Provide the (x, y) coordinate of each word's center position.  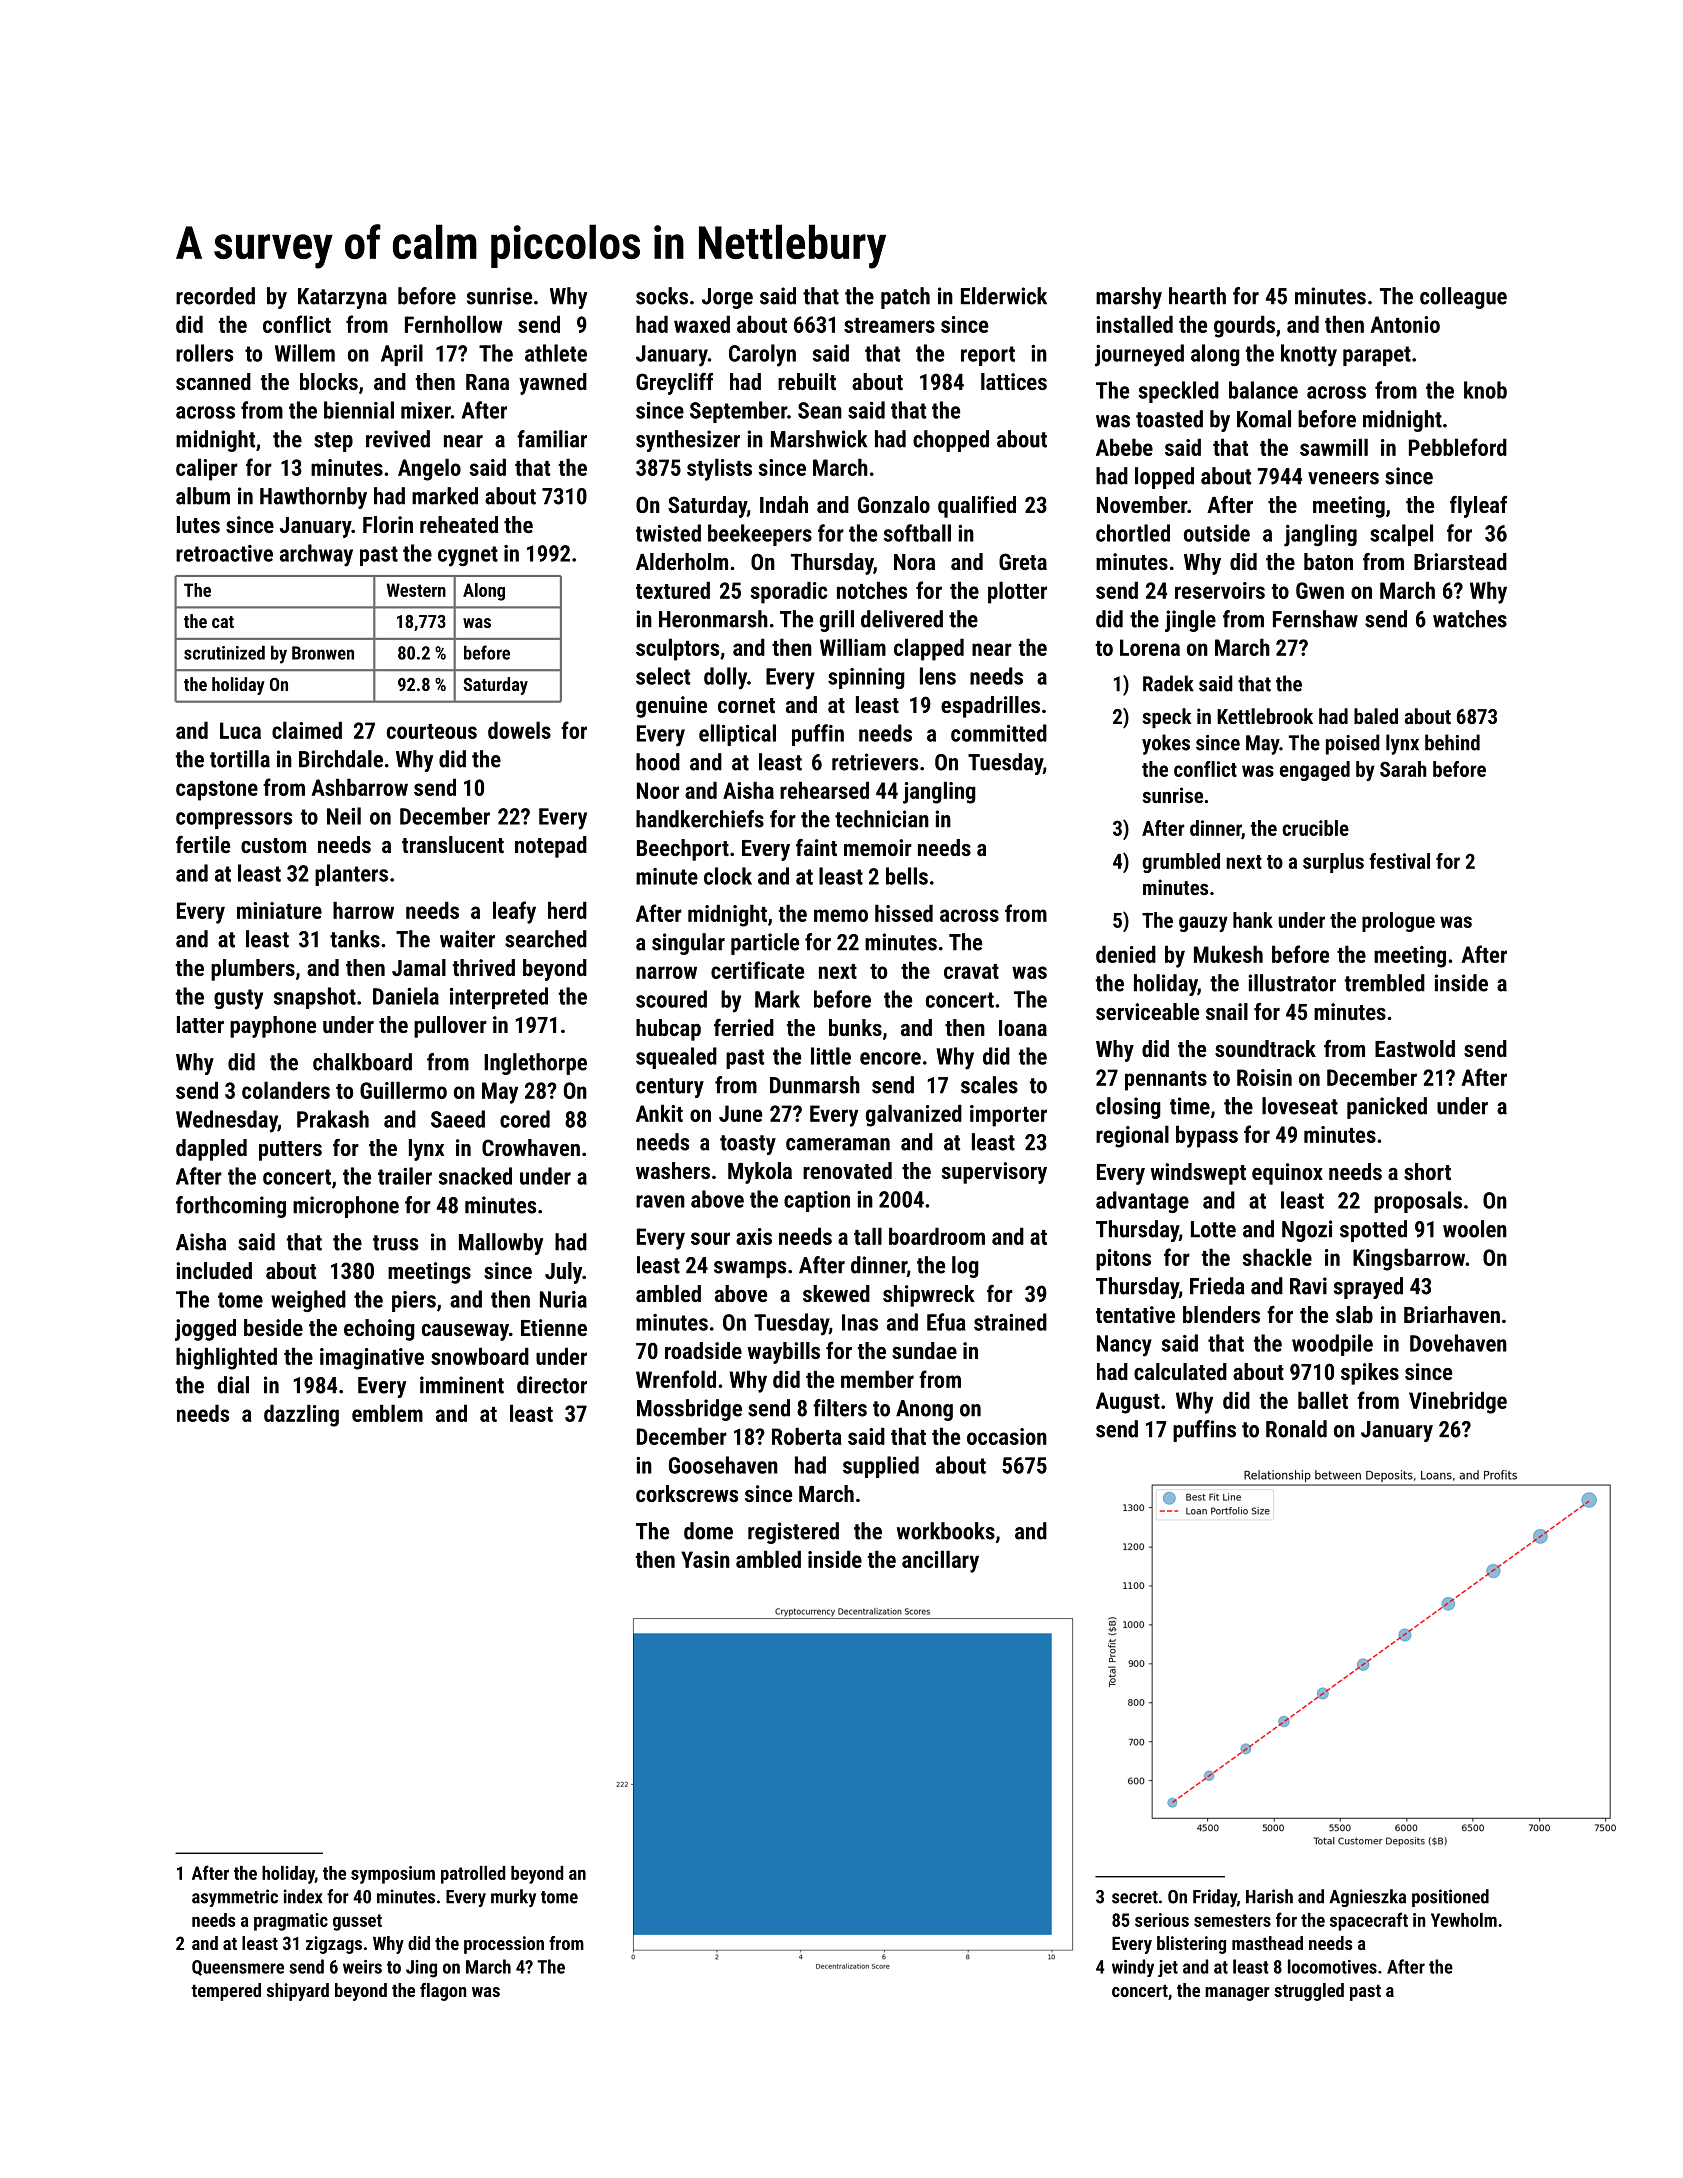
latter (200, 1024)
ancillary (940, 1561)
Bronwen (323, 653)
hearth (1197, 296)
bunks (855, 1027)
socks (662, 296)
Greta (1023, 561)
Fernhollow (454, 324)
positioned (1450, 1898)
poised (1353, 744)
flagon (443, 1992)
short (1427, 1171)
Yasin (705, 1559)
